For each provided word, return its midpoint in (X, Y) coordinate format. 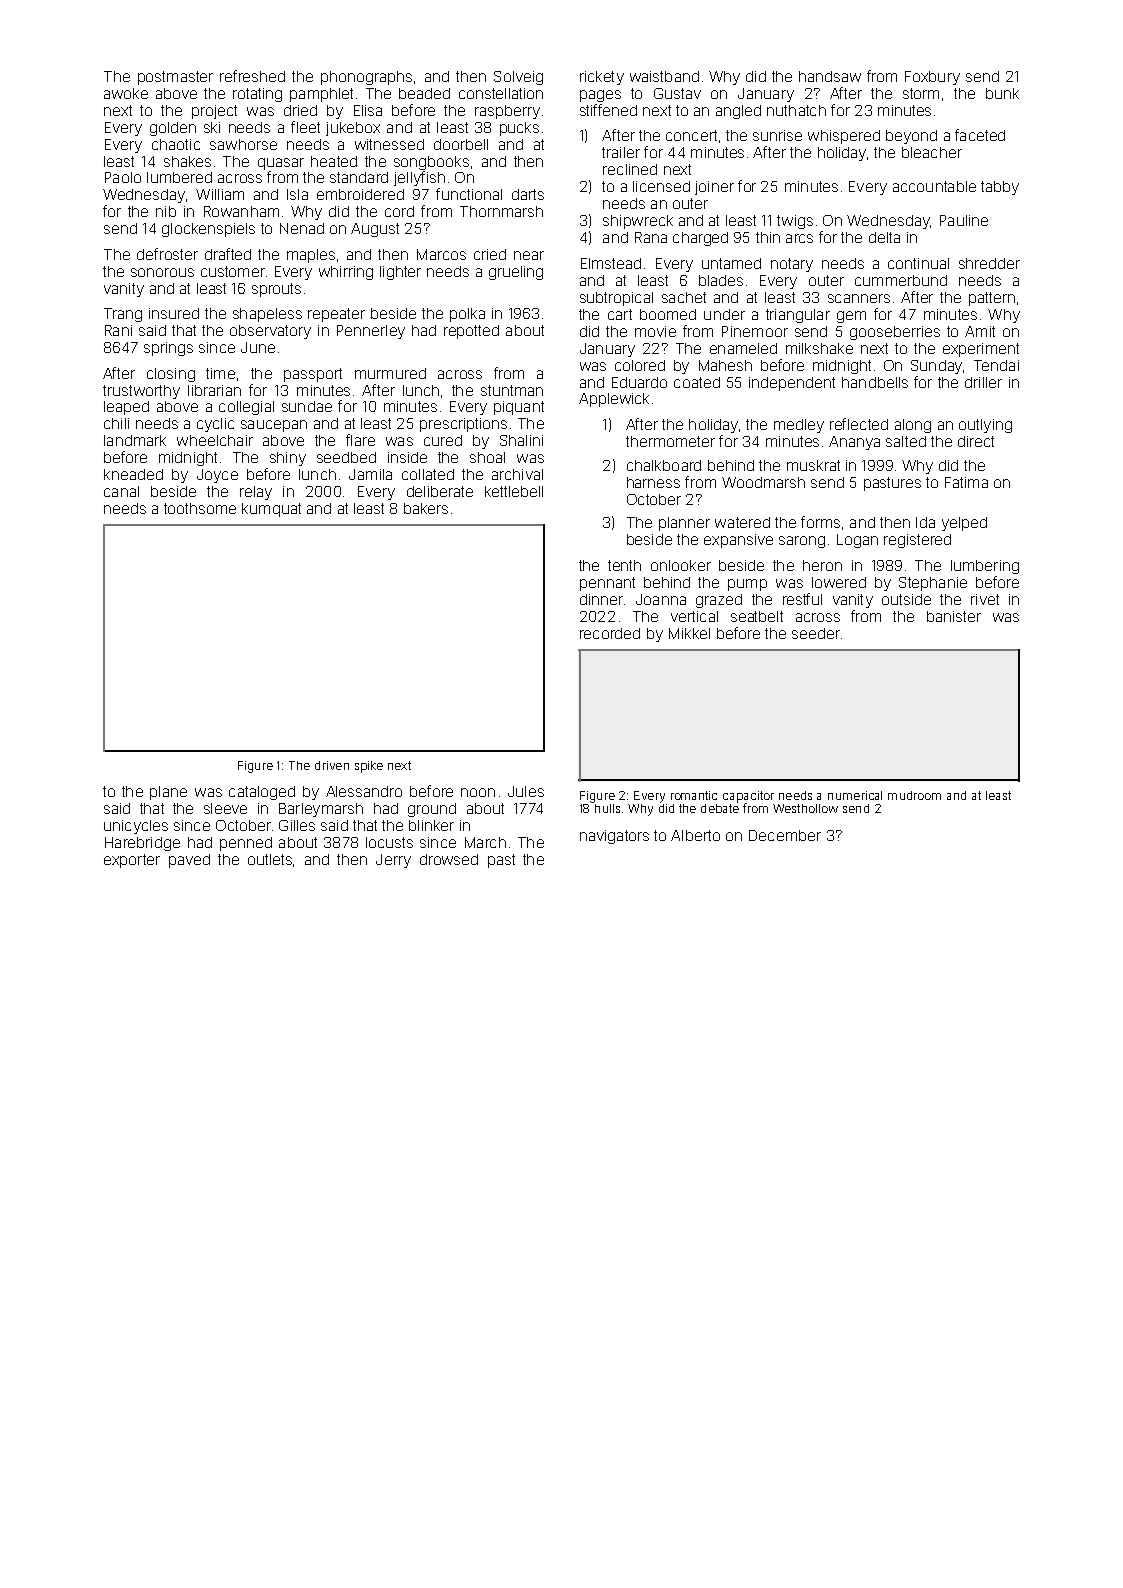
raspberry (507, 112)
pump (747, 585)
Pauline (964, 220)
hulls (607, 808)
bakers (426, 508)
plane (168, 793)
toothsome (200, 508)
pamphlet (321, 95)
